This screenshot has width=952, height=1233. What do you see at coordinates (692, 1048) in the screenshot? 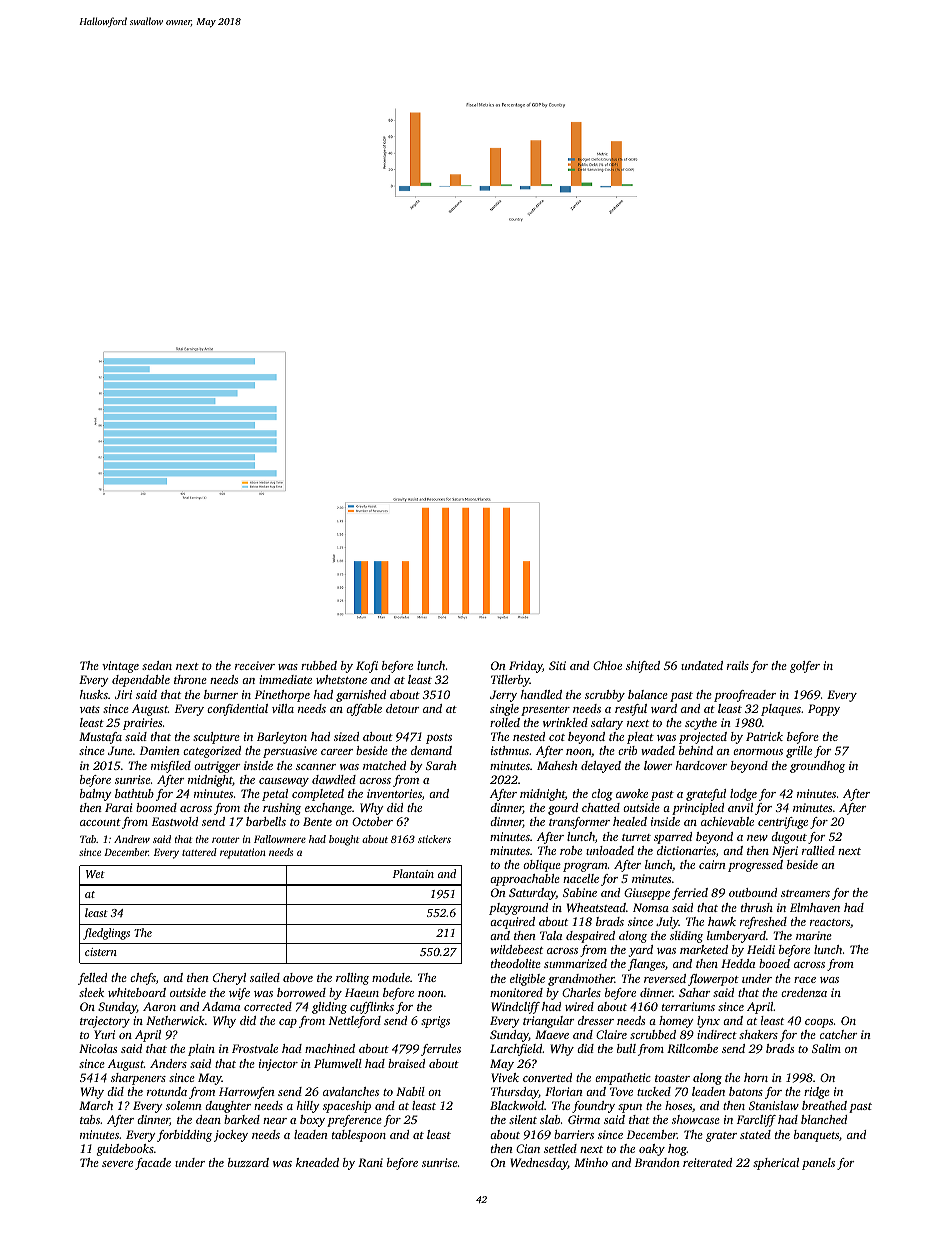
I see `Rillcombe` at bounding box center [692, 1048].
